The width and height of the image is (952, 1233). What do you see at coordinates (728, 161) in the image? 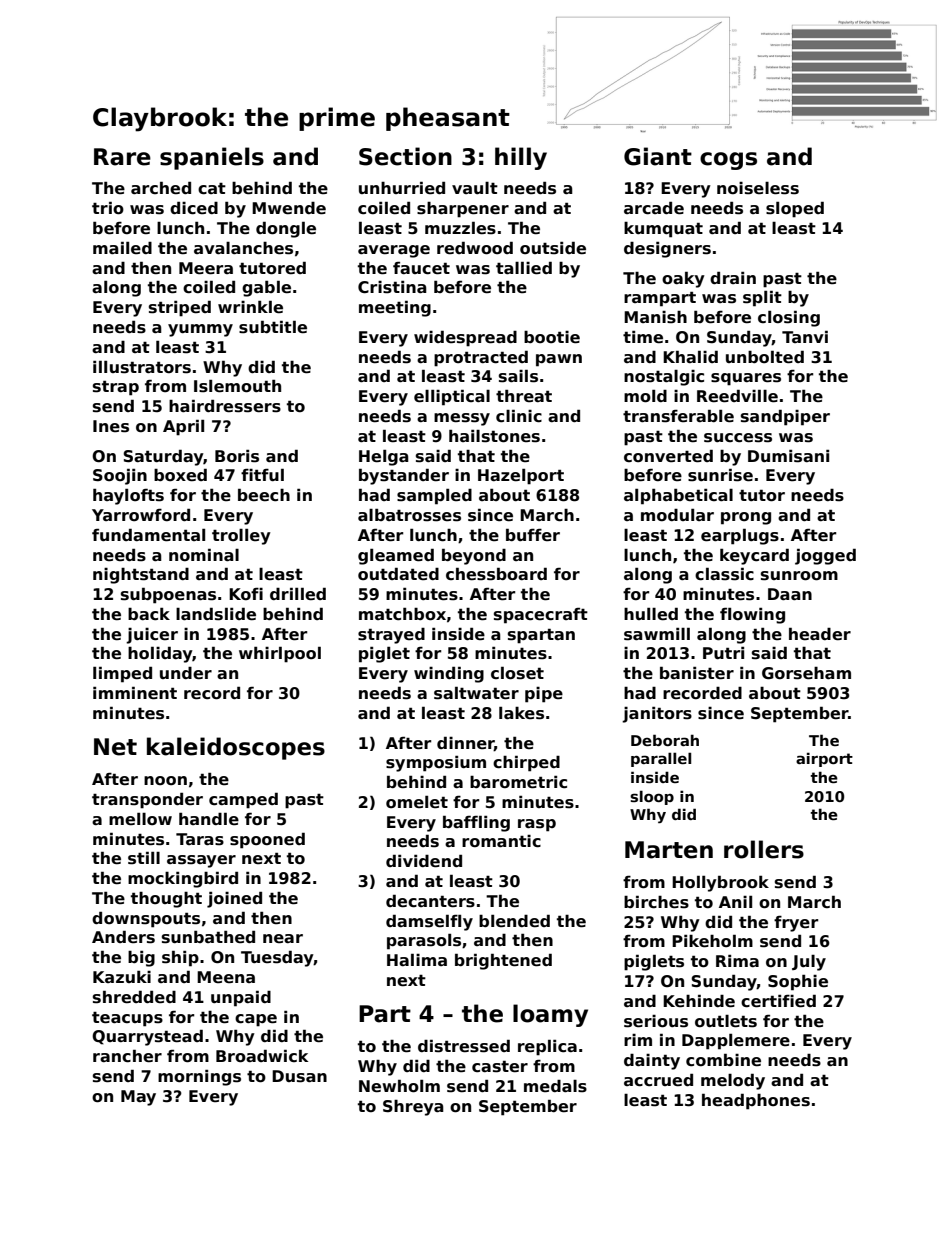
I see `cogs` at bounding box center [728, 161].
